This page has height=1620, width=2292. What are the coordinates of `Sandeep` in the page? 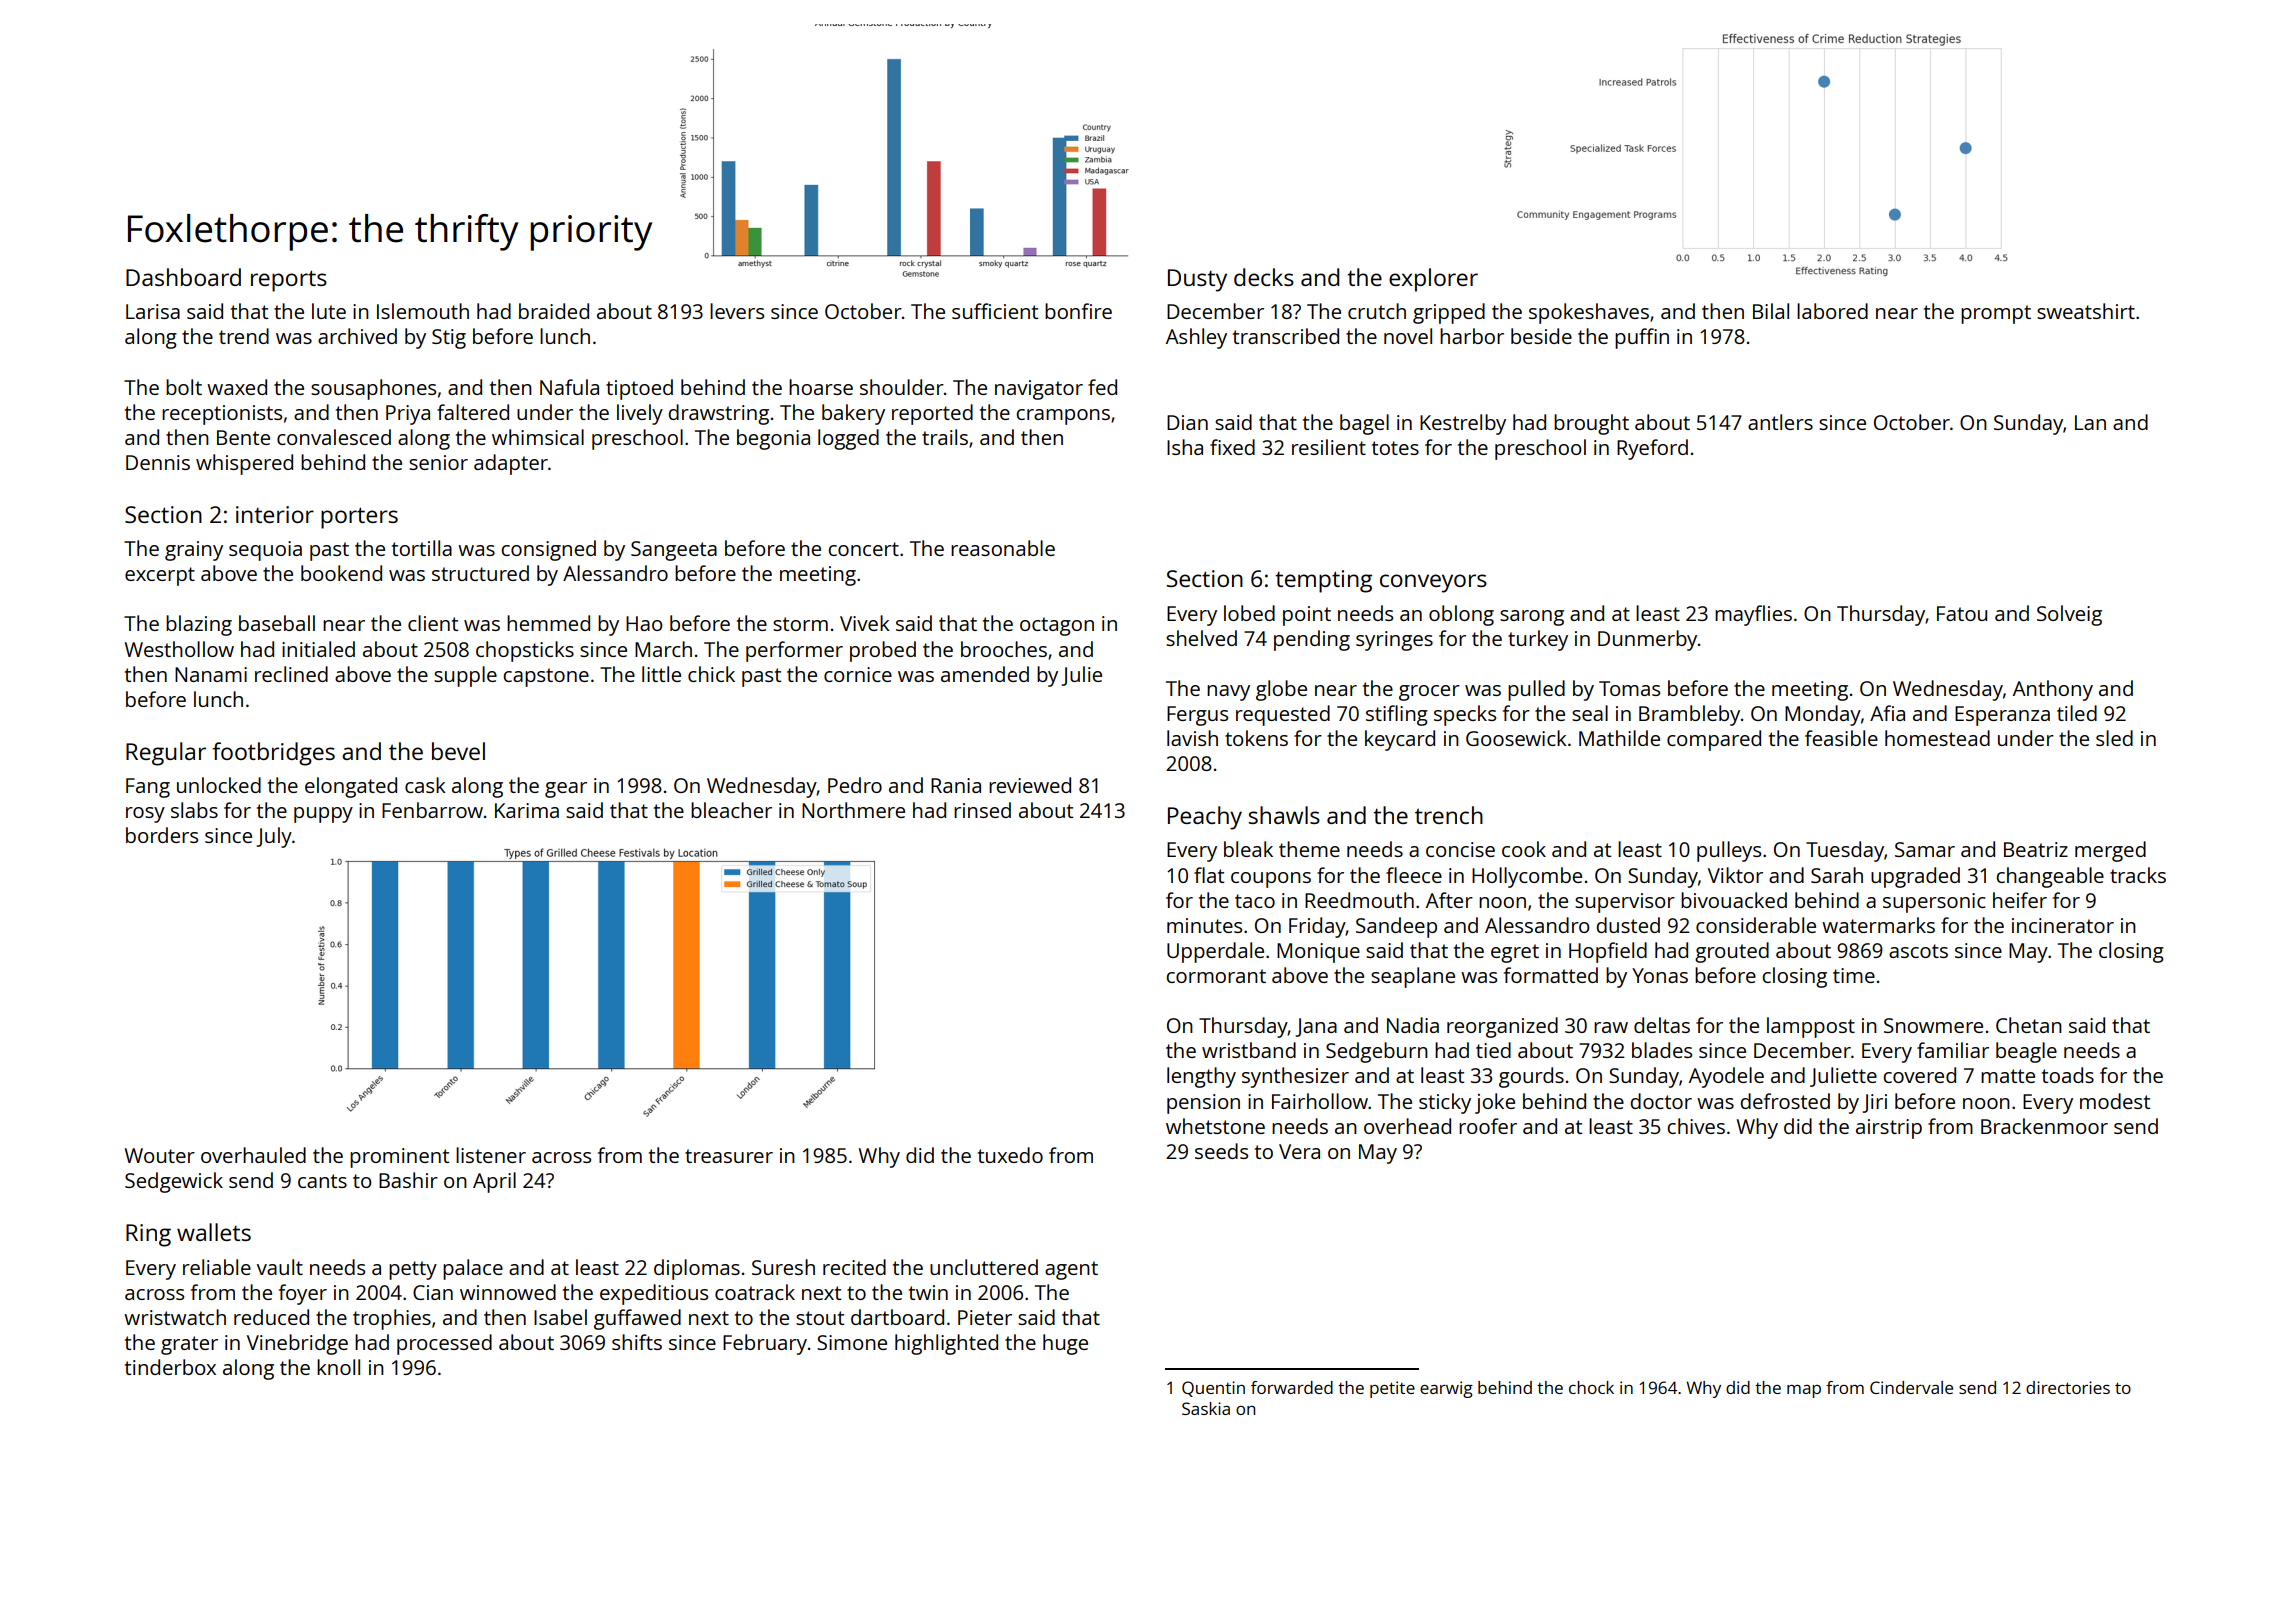 It's located at (1396, 927).
